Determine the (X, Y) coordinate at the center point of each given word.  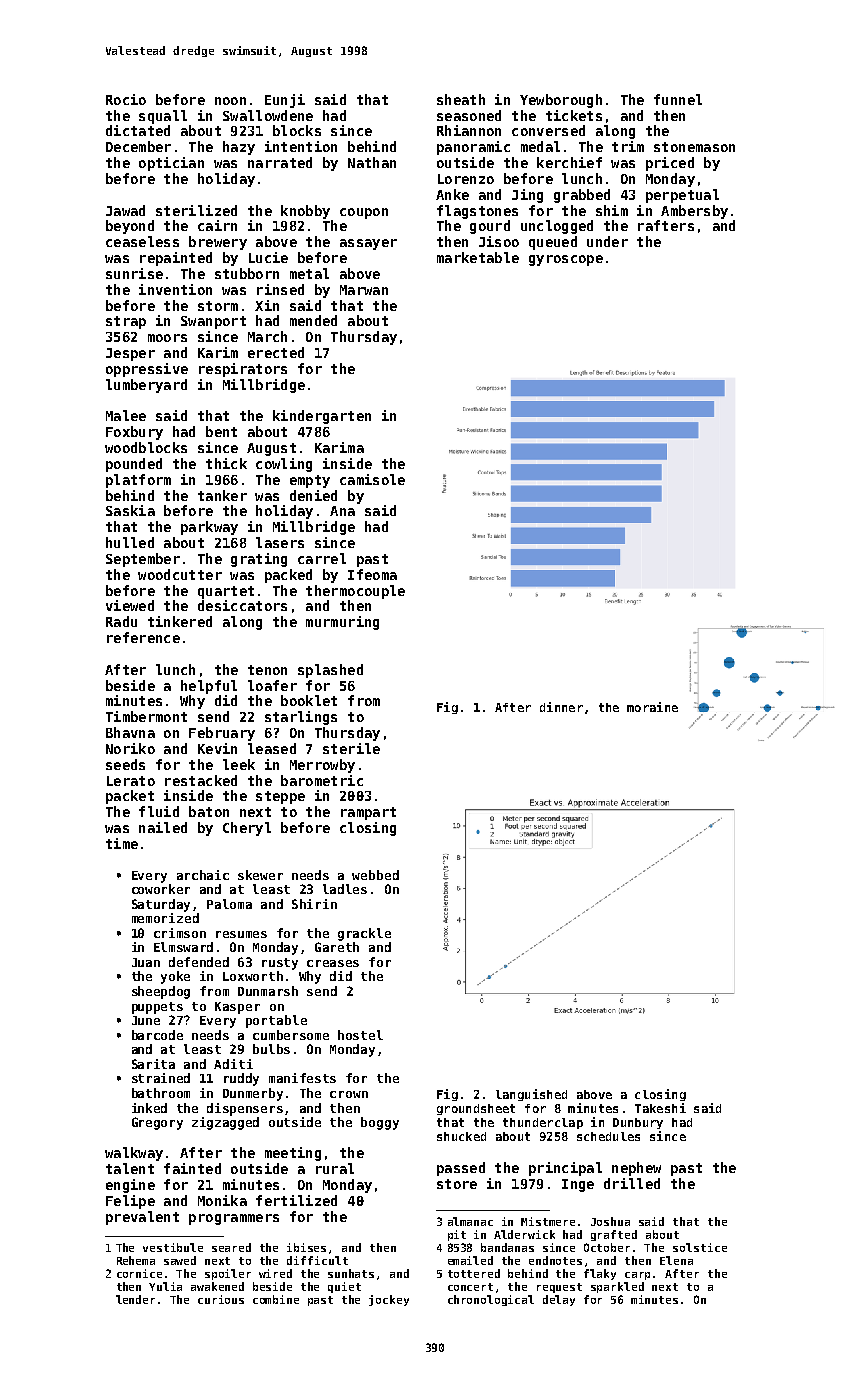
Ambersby (694, 212)
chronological (491, 1300)
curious (221, 1299)
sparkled (617, 1287)
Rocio (126, 99)
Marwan (364, 290)
